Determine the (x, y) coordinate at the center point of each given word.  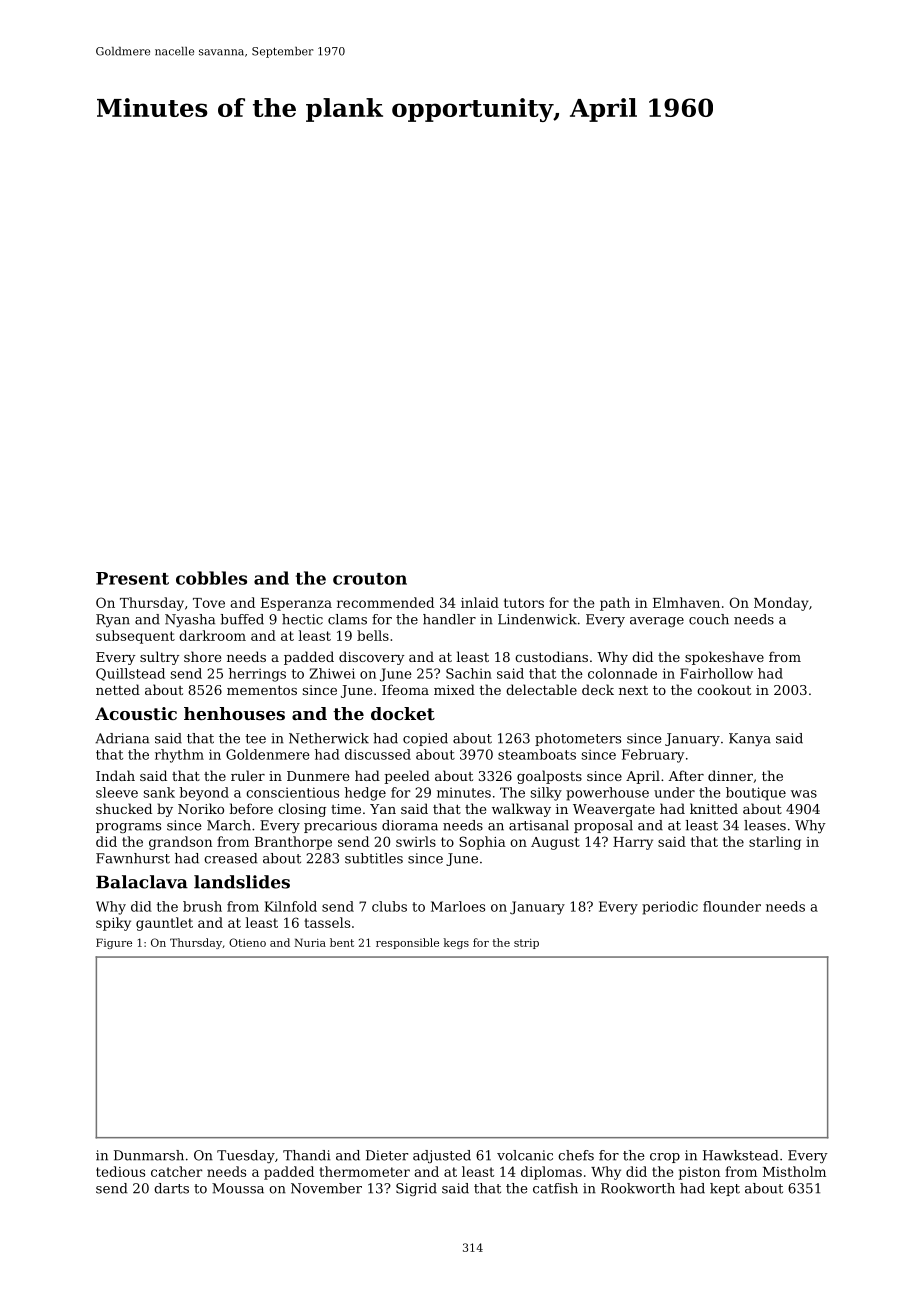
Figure (114, 943)
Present (132, 578)
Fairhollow (716, 673)
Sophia (482, 843)
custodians (551, 656)
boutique (756, 794)
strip (526, 944)
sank (159, 792)
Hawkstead (740, 1155)
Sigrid (416, 1189)
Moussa (238, 1188)
